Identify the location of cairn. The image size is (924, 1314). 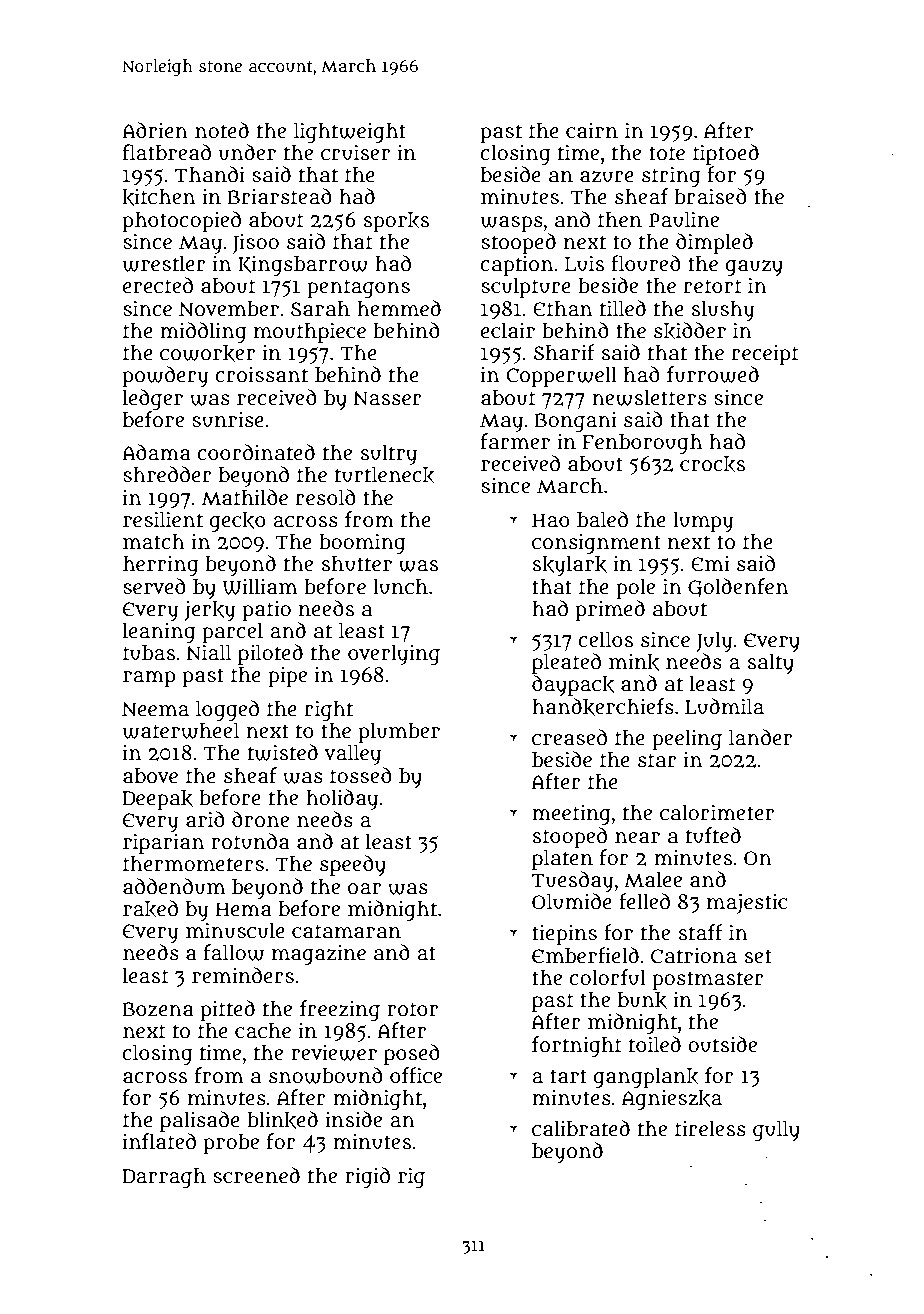
(592, 131).
